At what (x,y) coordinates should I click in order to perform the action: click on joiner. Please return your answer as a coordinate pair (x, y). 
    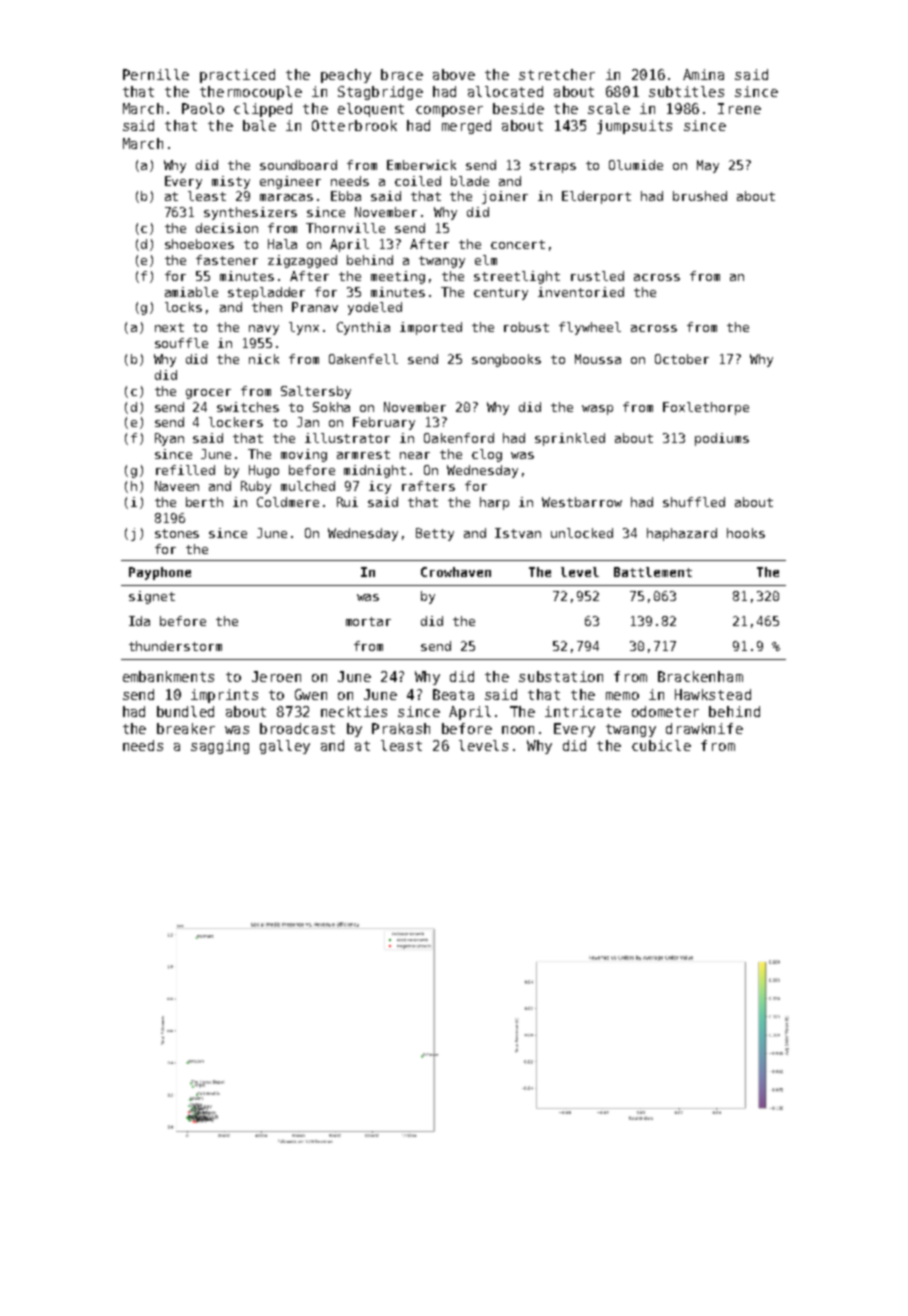
    Looking at the image, I should click on (505, 197).
